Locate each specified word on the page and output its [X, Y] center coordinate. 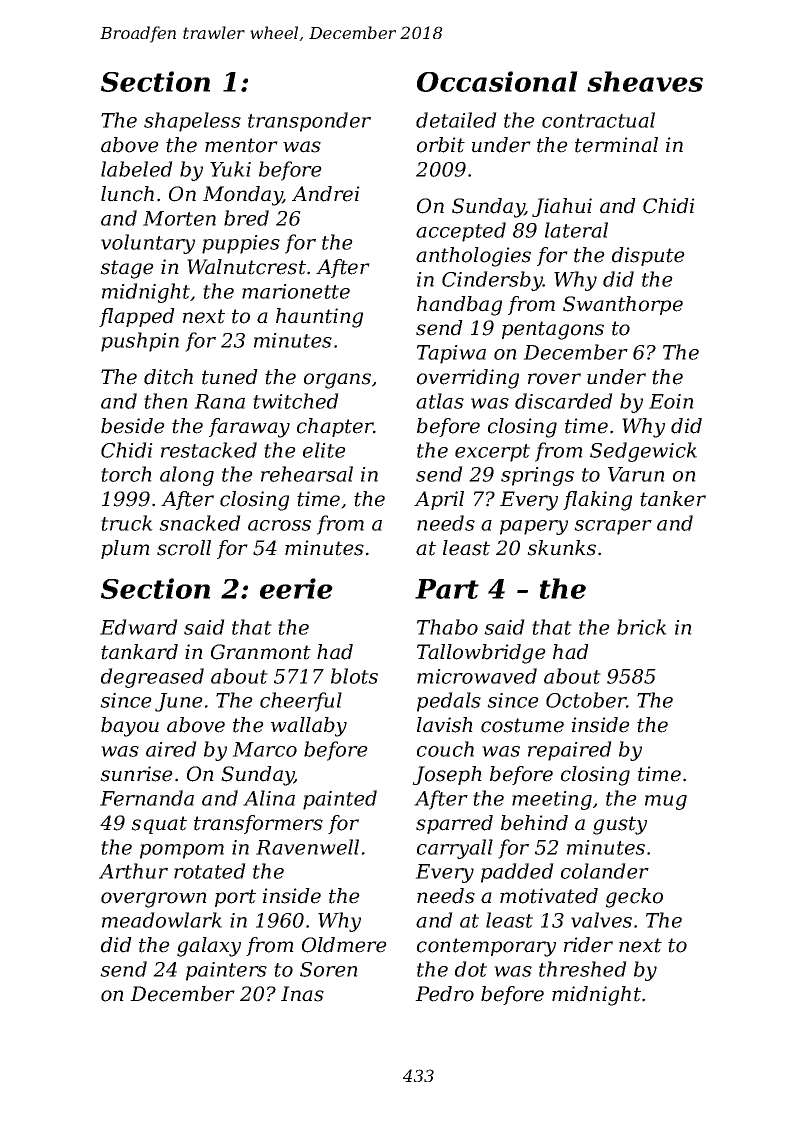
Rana [219, 401]
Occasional [497, 81]
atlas [440, 401]
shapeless [192, 122]
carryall [455, 849]
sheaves [645, 81]
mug [666, 802]
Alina [269, 798]
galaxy [209, 947]
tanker [673, 499]
